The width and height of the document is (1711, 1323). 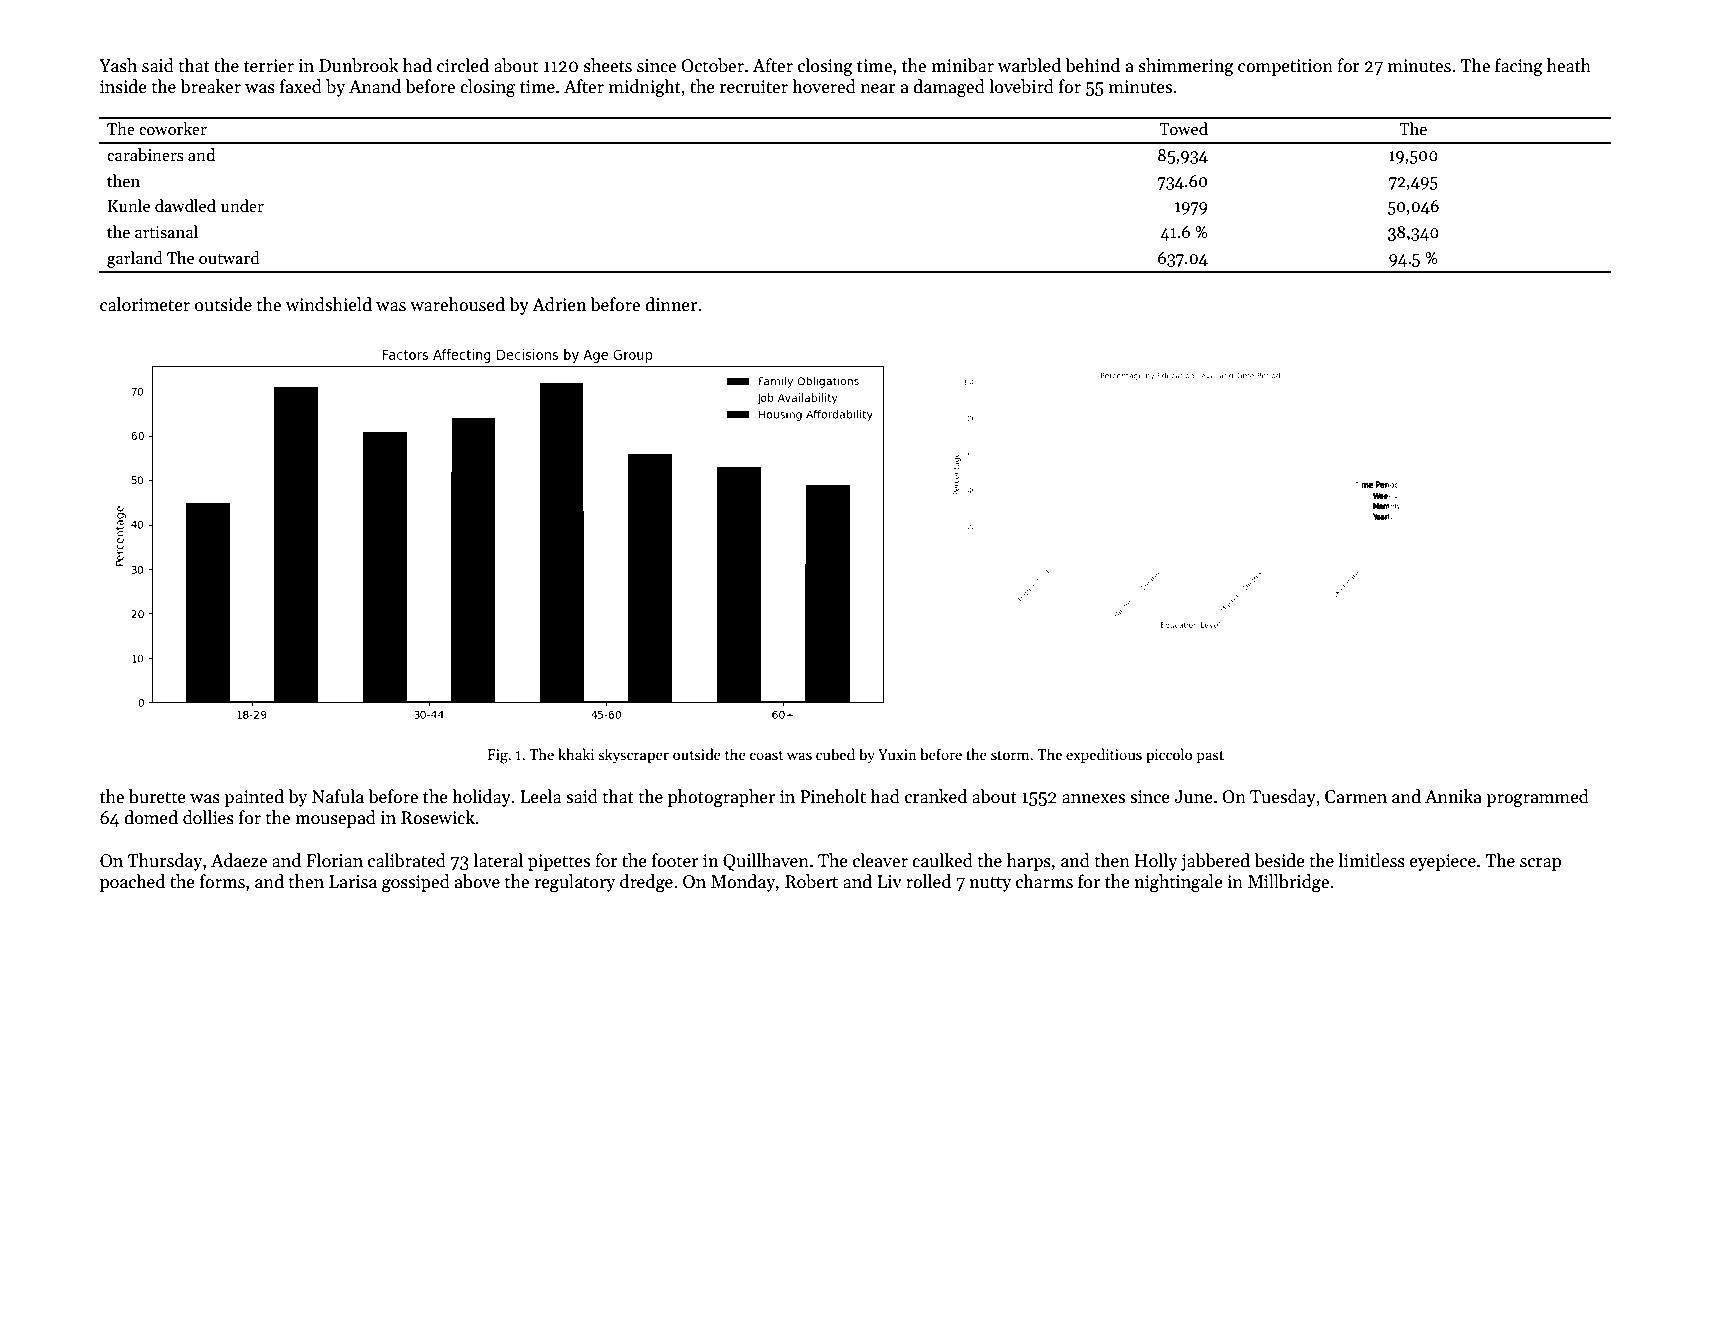 What do you see at coordinates (646, 883) in the document?
I see `dredge` at bounding box center [646, 883].
